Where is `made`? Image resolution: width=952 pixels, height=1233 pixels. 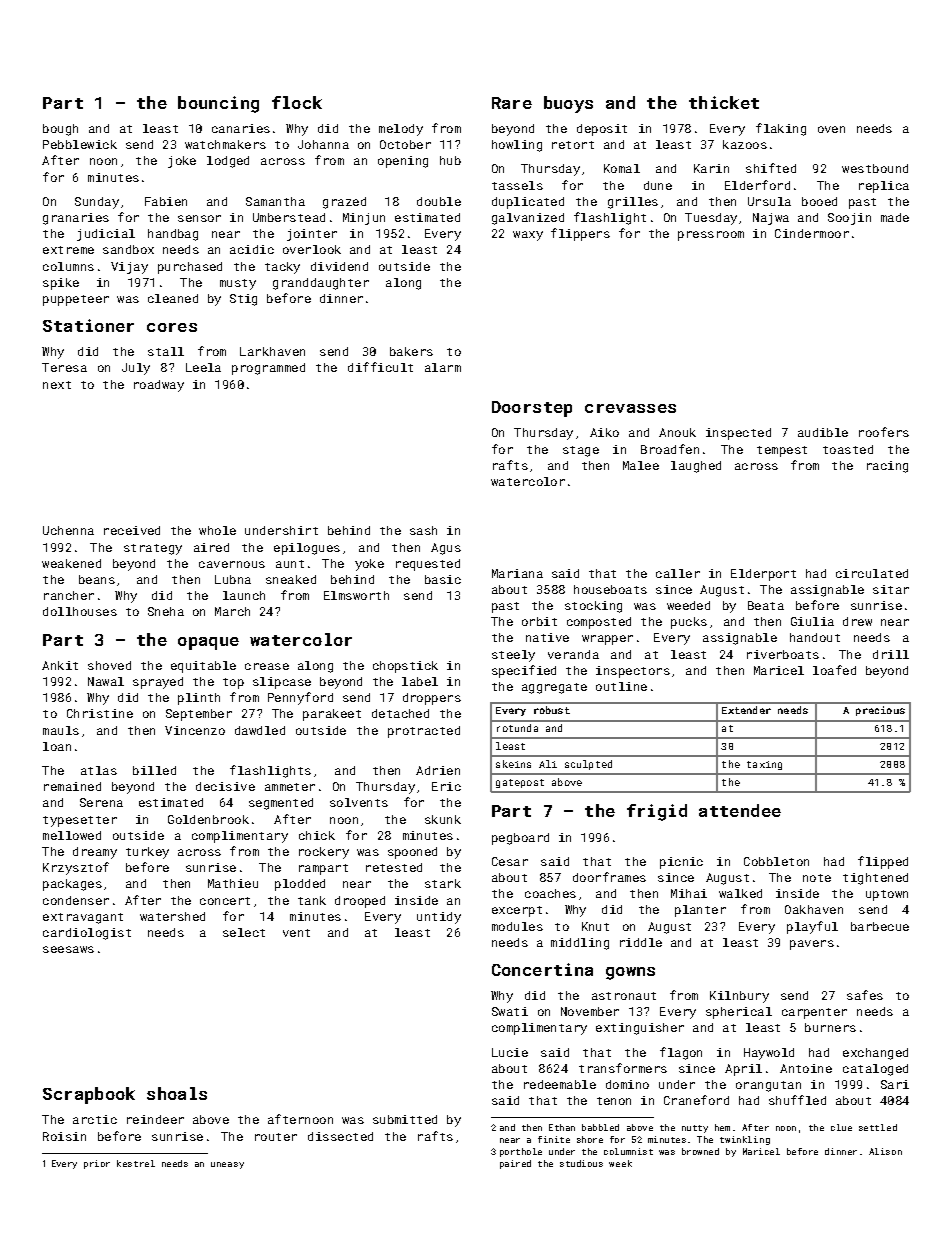 made is located at coordinates (895, 217).
